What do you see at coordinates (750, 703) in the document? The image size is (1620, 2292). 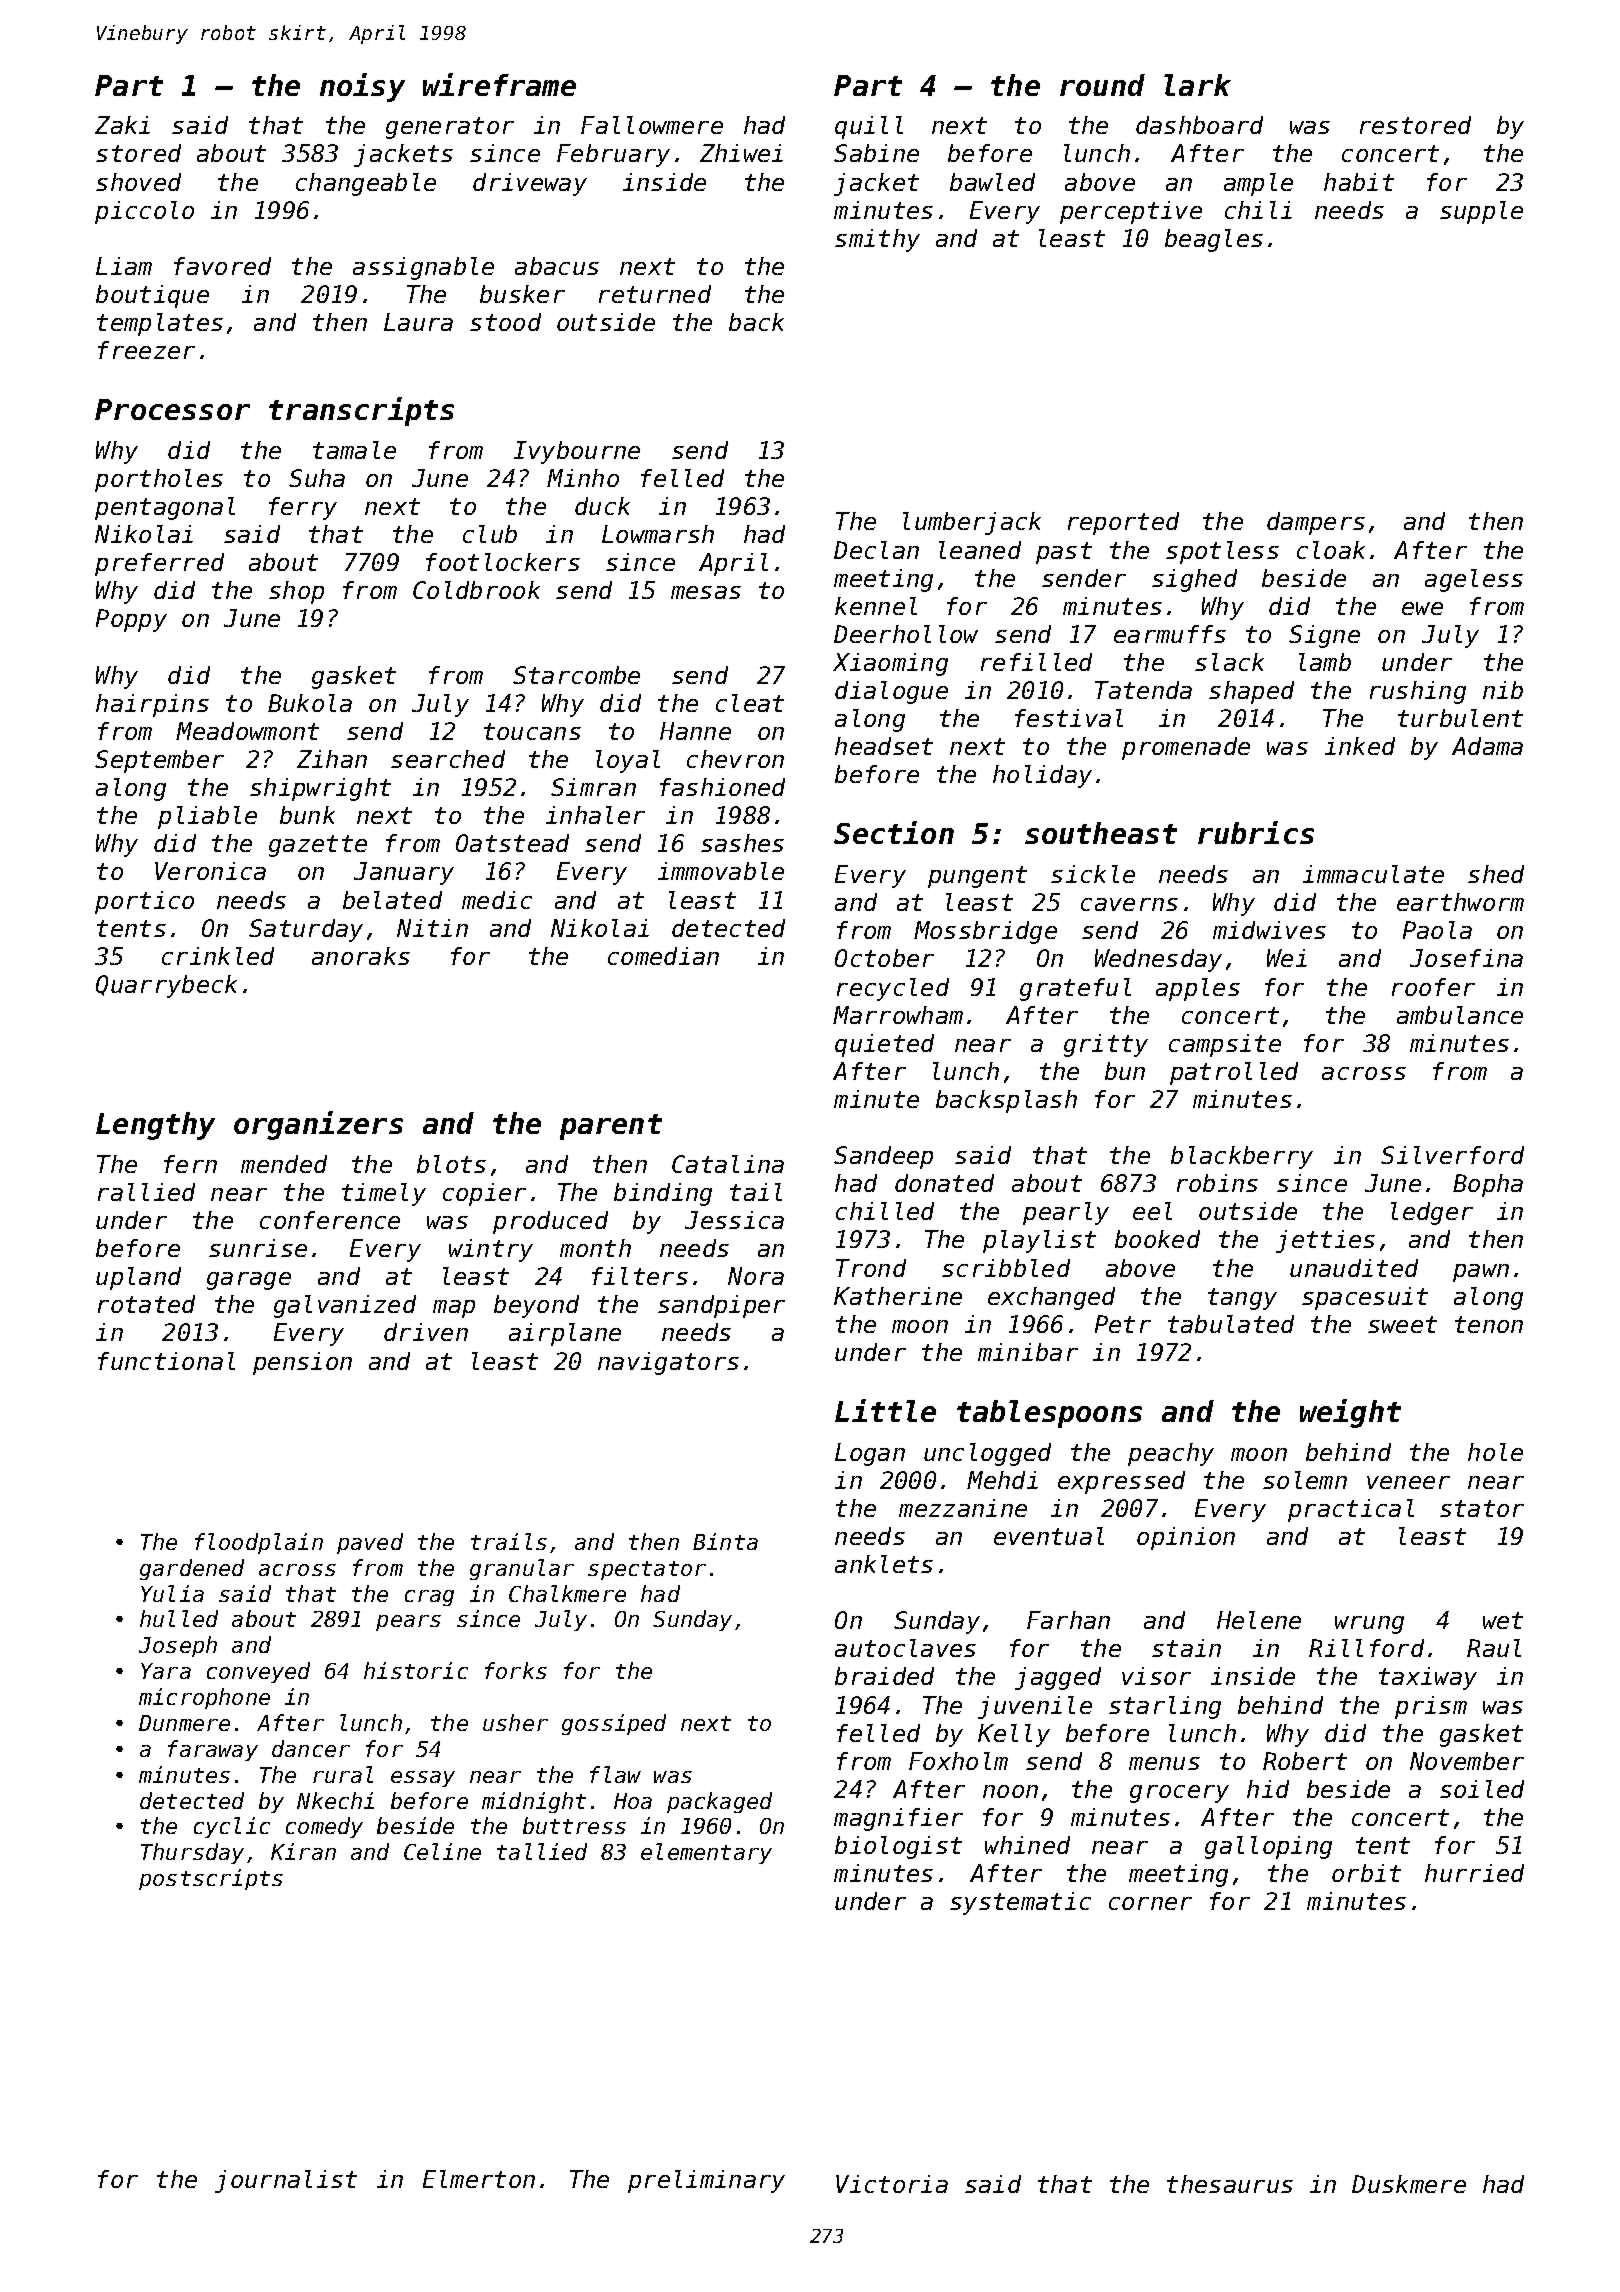 I see `cleat` at bounding box center [750, 703].
